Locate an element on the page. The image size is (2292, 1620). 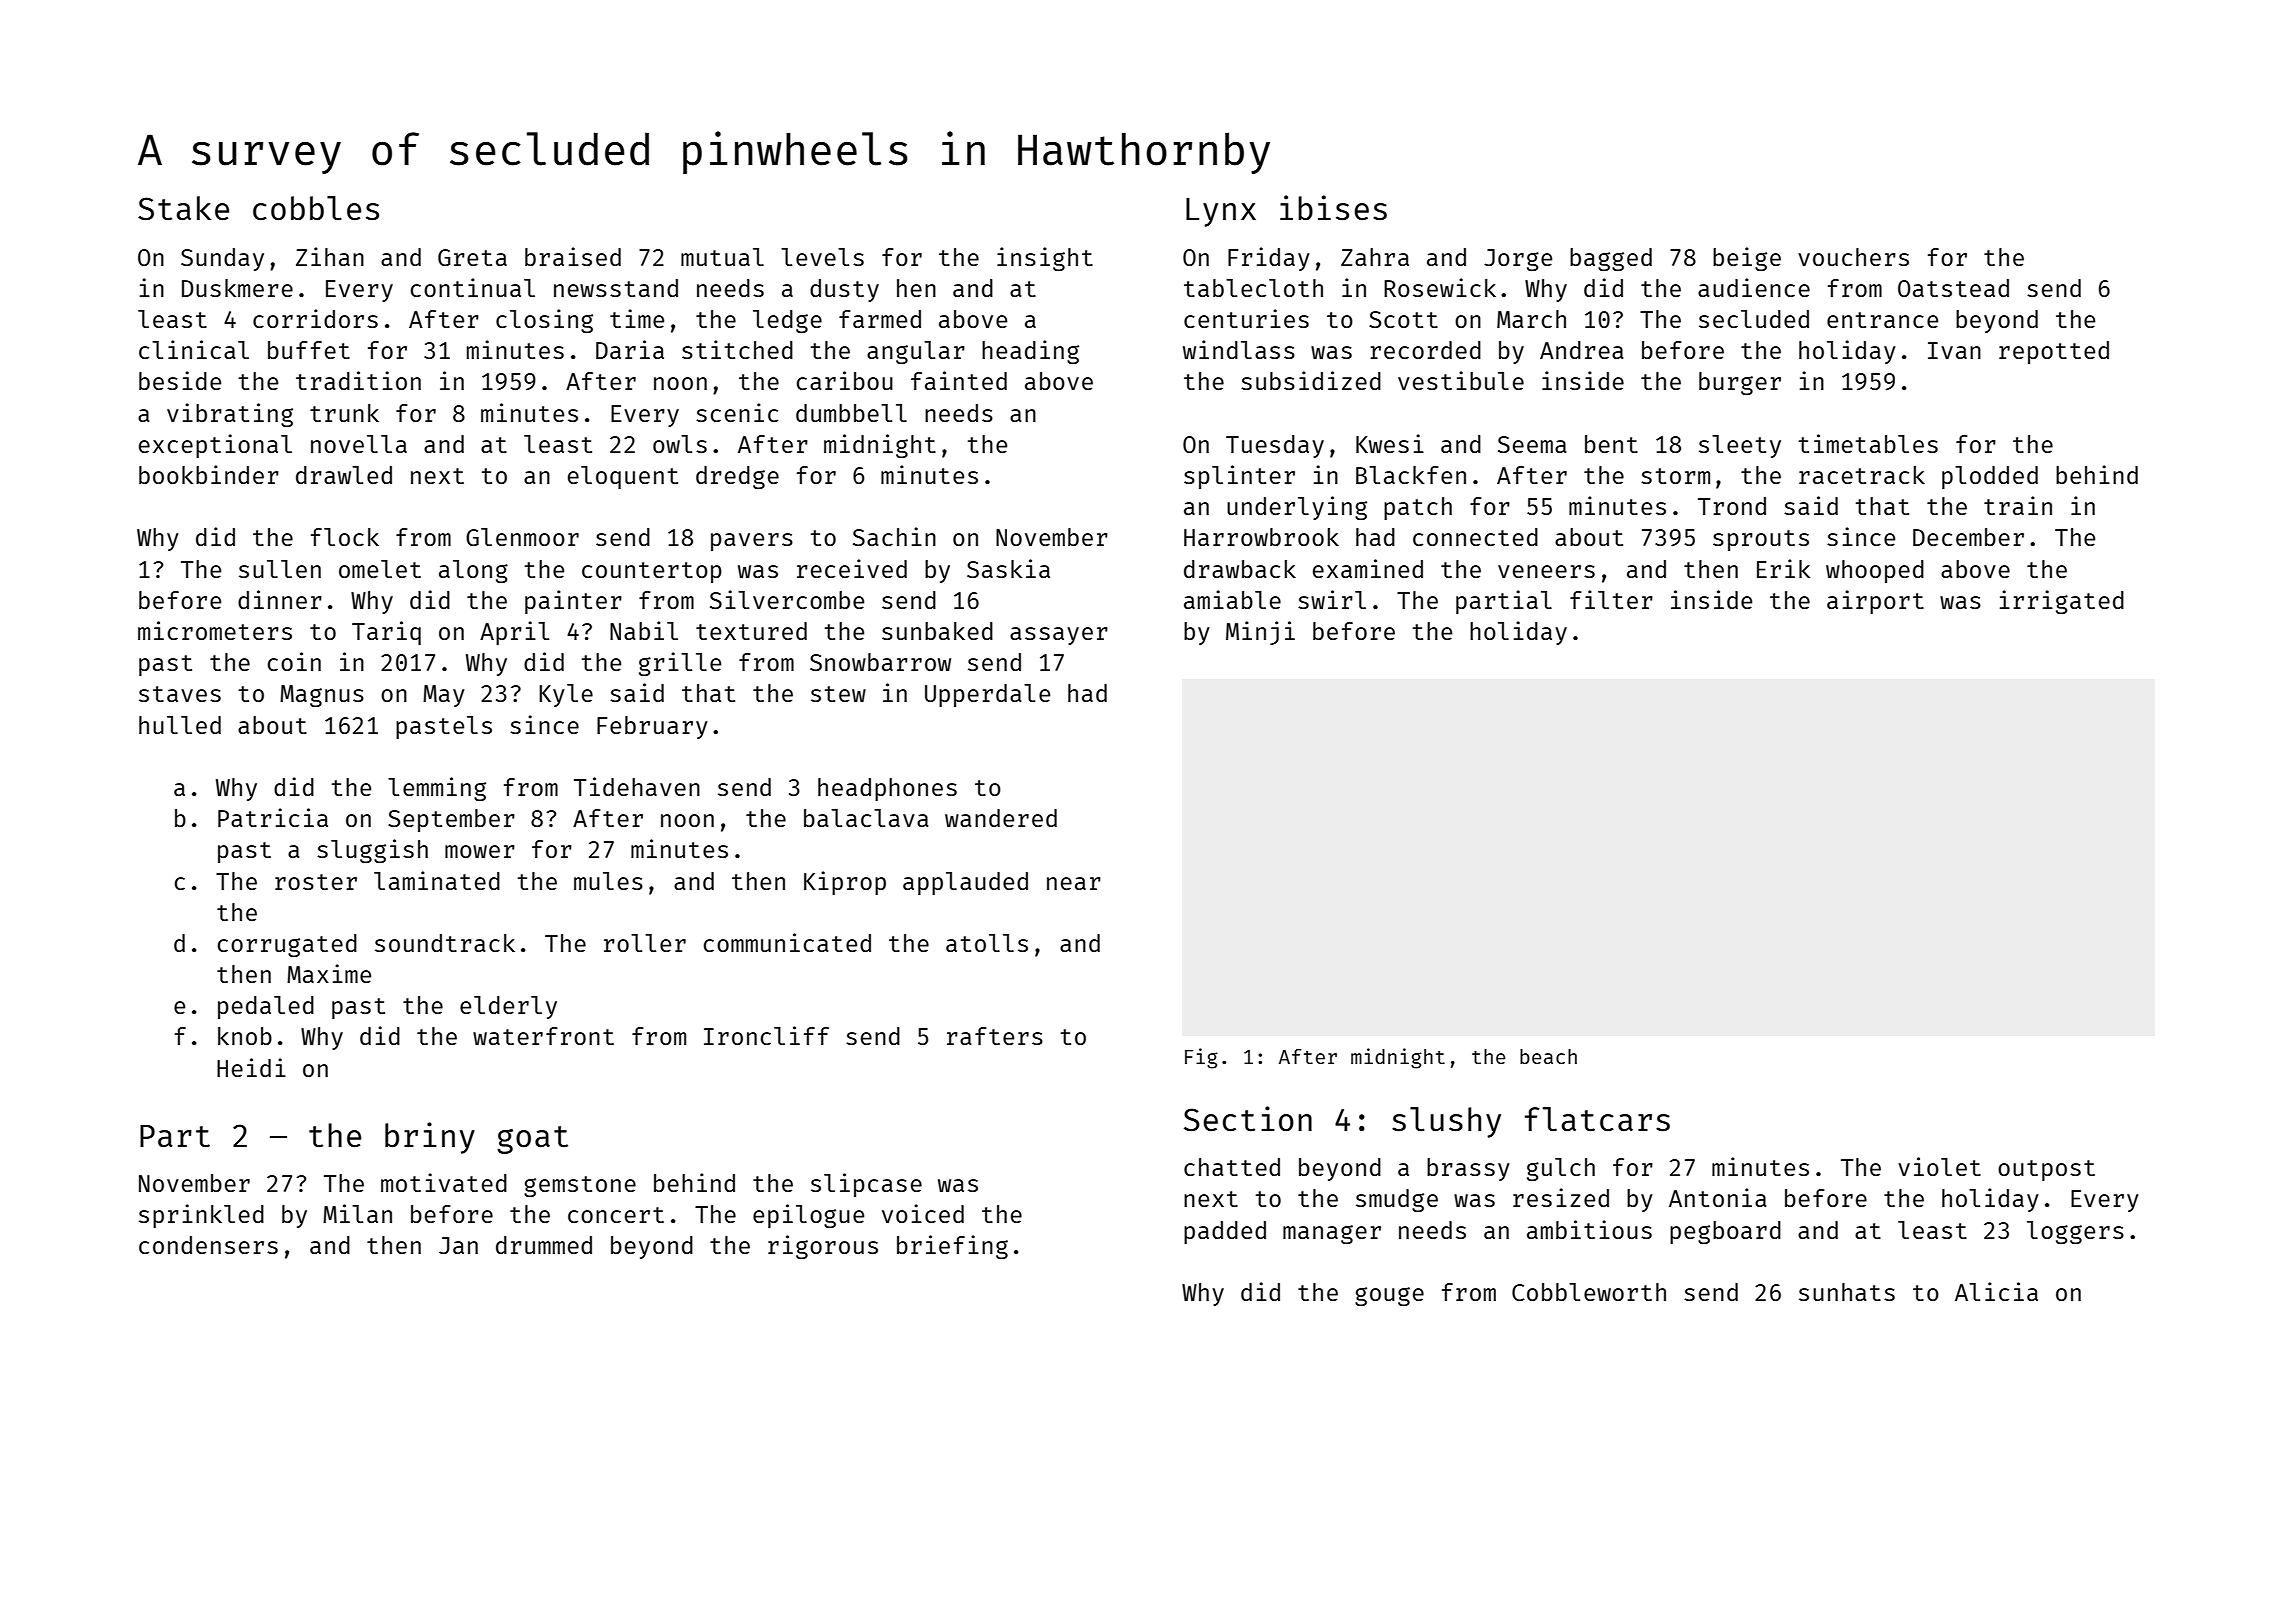
roller is located at coordinates (645, 943).
